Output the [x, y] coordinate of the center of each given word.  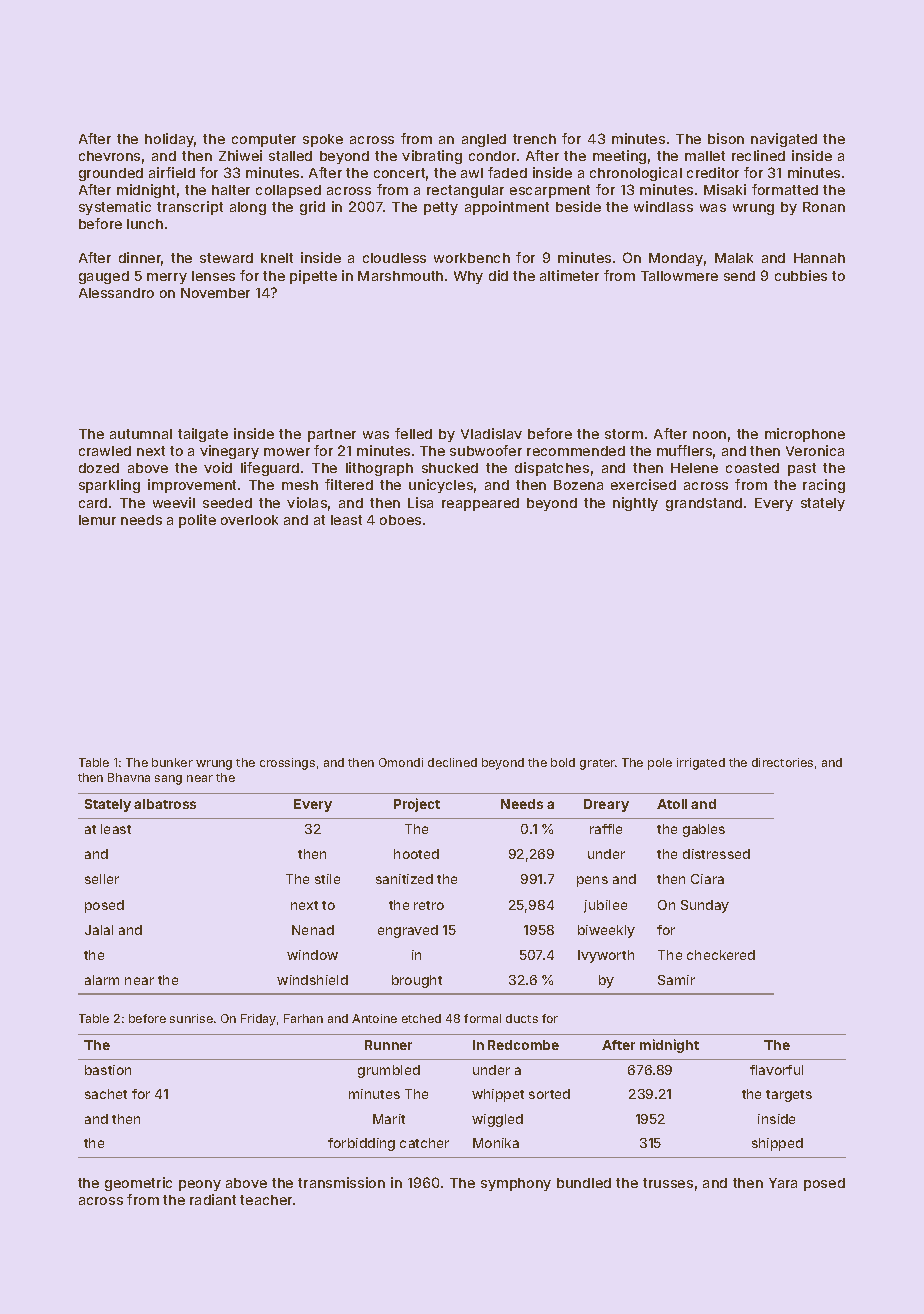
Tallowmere [679, 276]
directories [782, 762]
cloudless [394, 258]
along [248, 208]
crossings [287, 764]
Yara [783, 1183]
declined [452, 762]
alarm [102, 980]
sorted [549, 1094]
